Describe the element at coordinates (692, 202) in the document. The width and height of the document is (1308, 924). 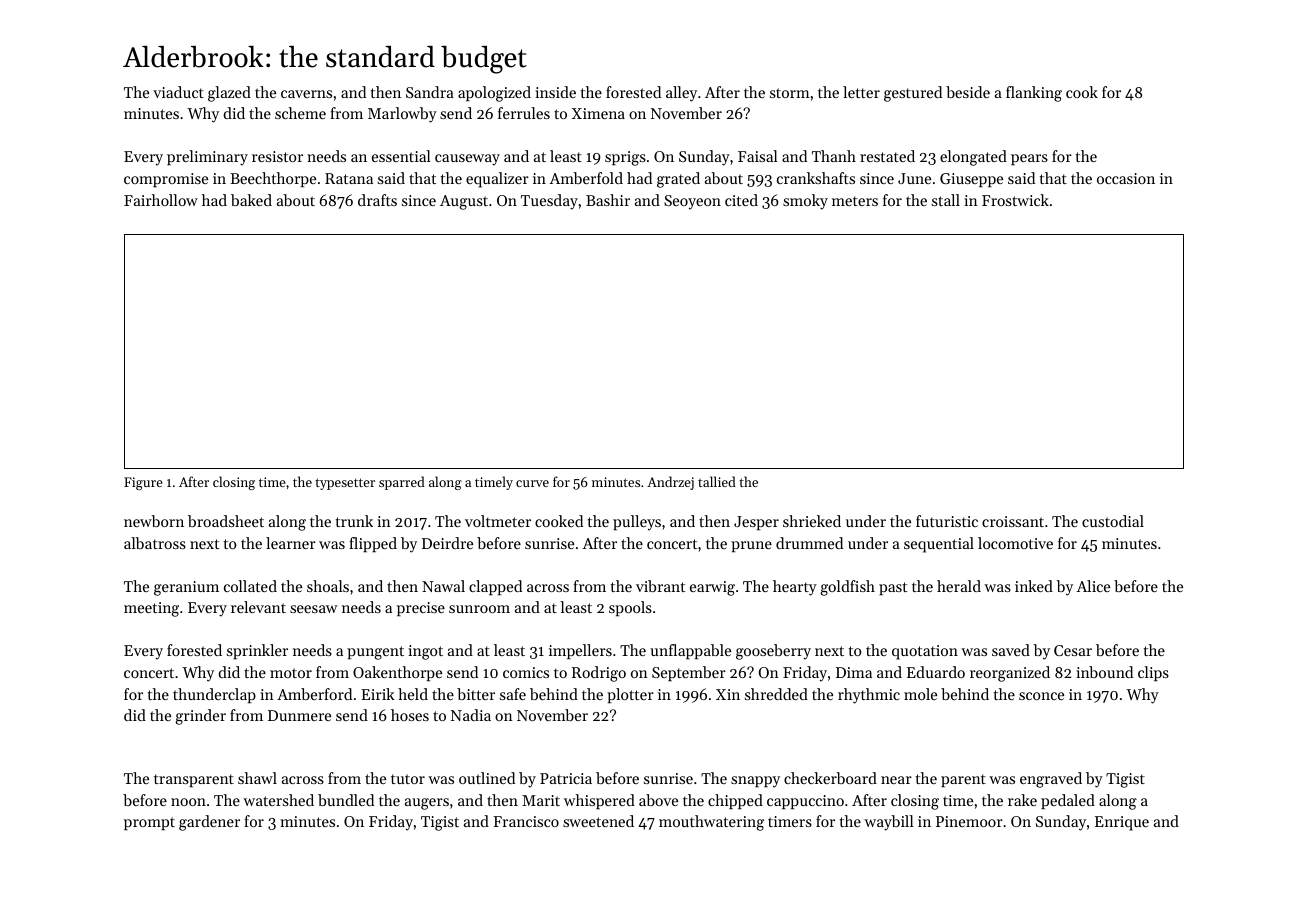
I see `Seoyeon` at that location.
